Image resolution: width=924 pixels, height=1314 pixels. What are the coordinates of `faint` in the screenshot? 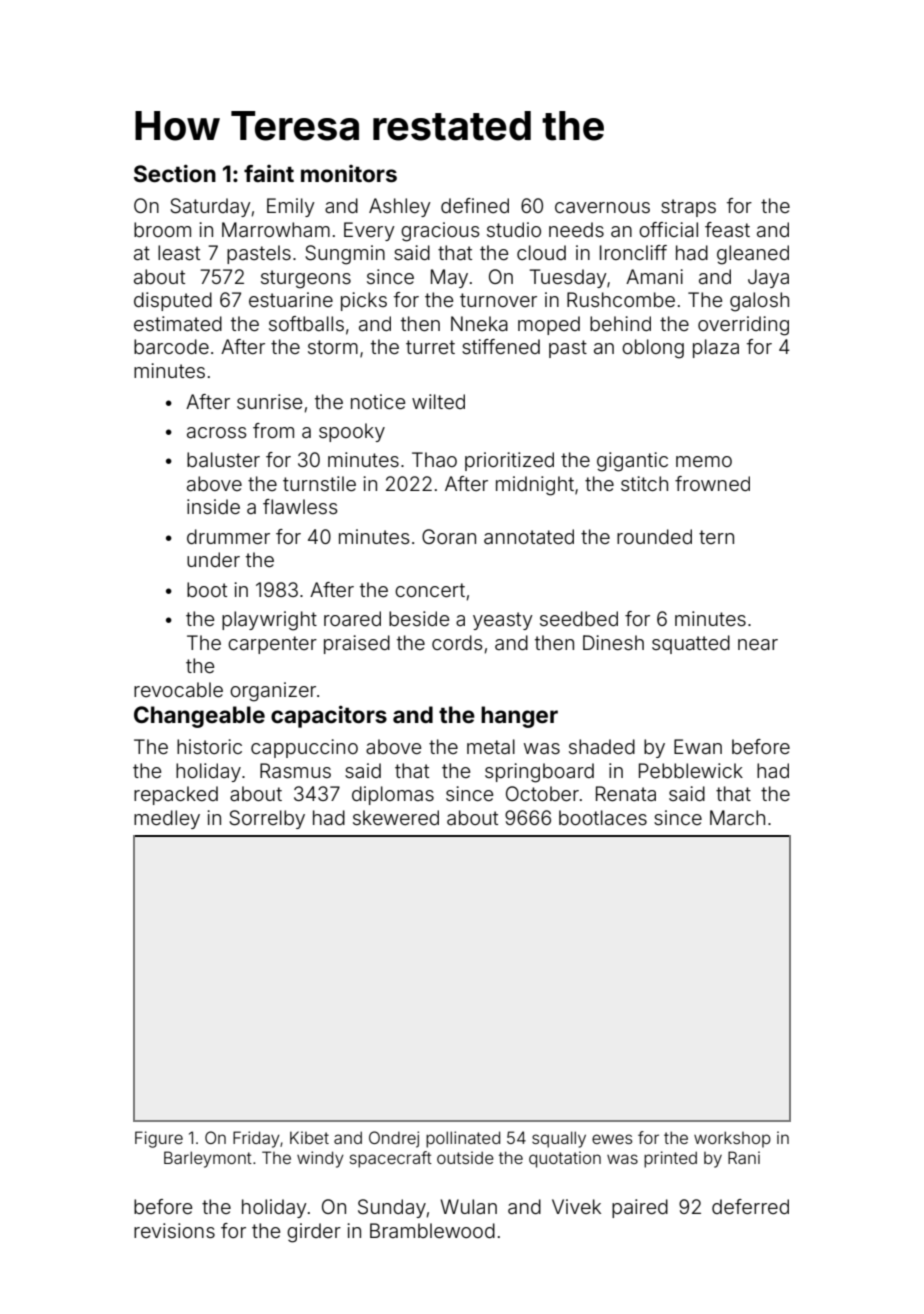 It's located at (269, 173).
